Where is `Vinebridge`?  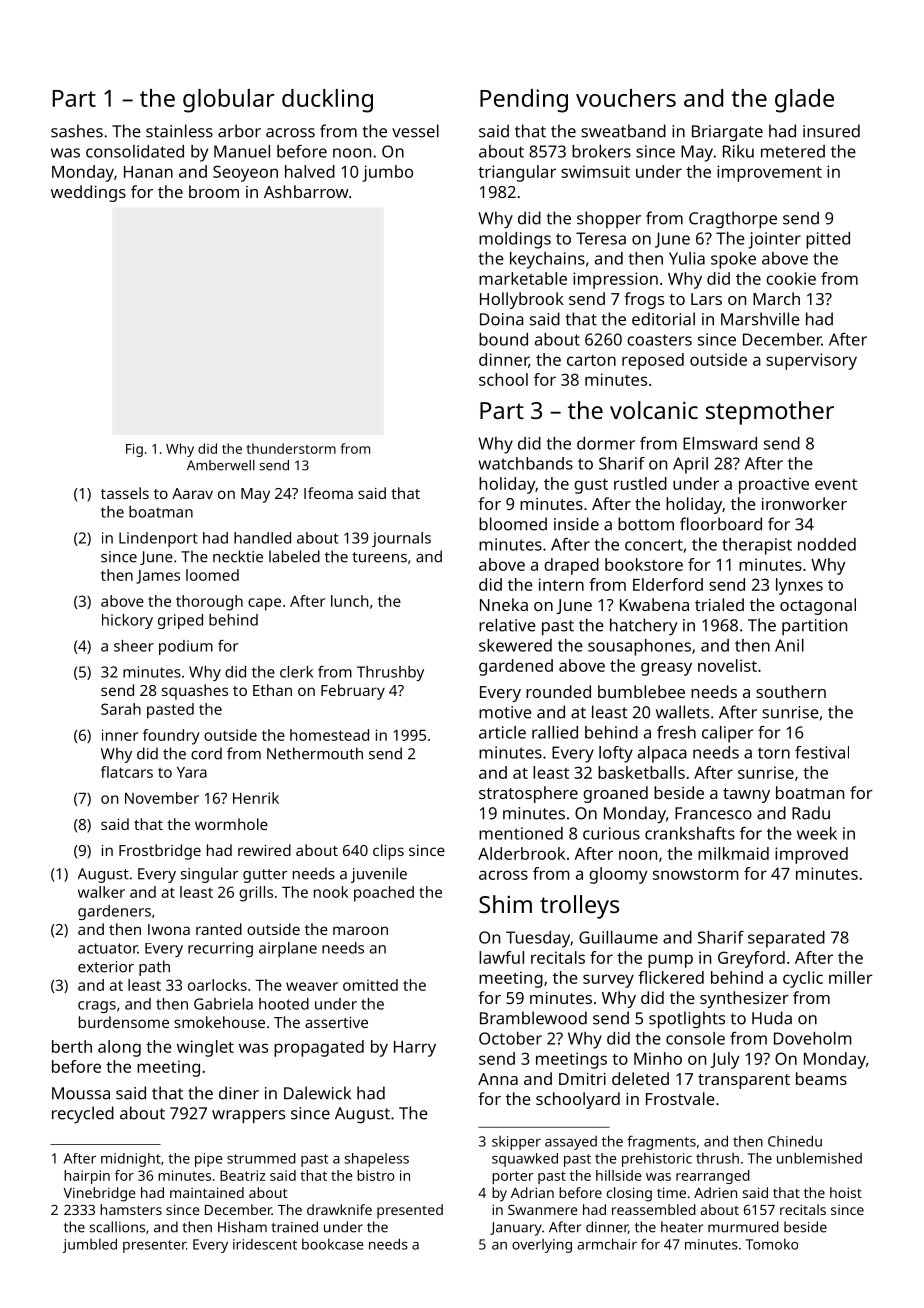
Vinebridge is located at coordinates (99, 1194).
